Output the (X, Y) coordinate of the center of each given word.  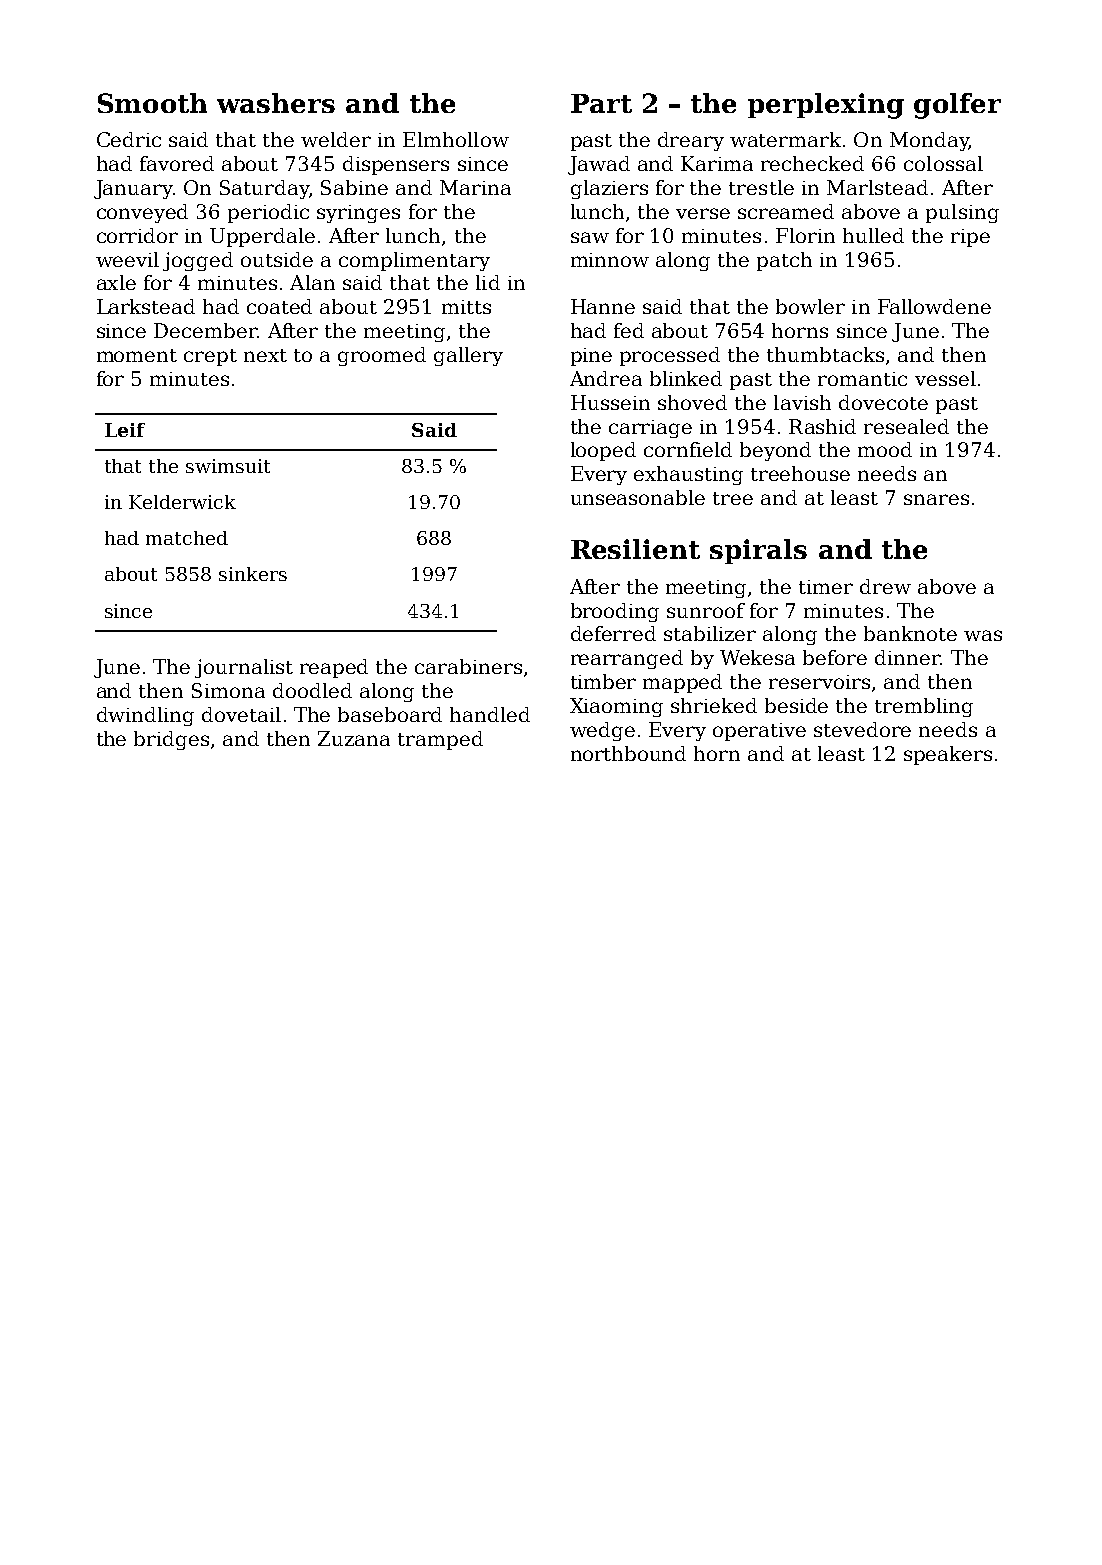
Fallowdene (934, 306)
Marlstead (877, 187)
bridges (171, 740)
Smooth (152, 103)
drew (885, 586)
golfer (957, 106)
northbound (628, 753)
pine (591, 357)
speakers (948, 755)
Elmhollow (456, 139)
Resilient (635, 549)
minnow (610, 260)
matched (187, 538)
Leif (125, 430)
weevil (127, 259)
